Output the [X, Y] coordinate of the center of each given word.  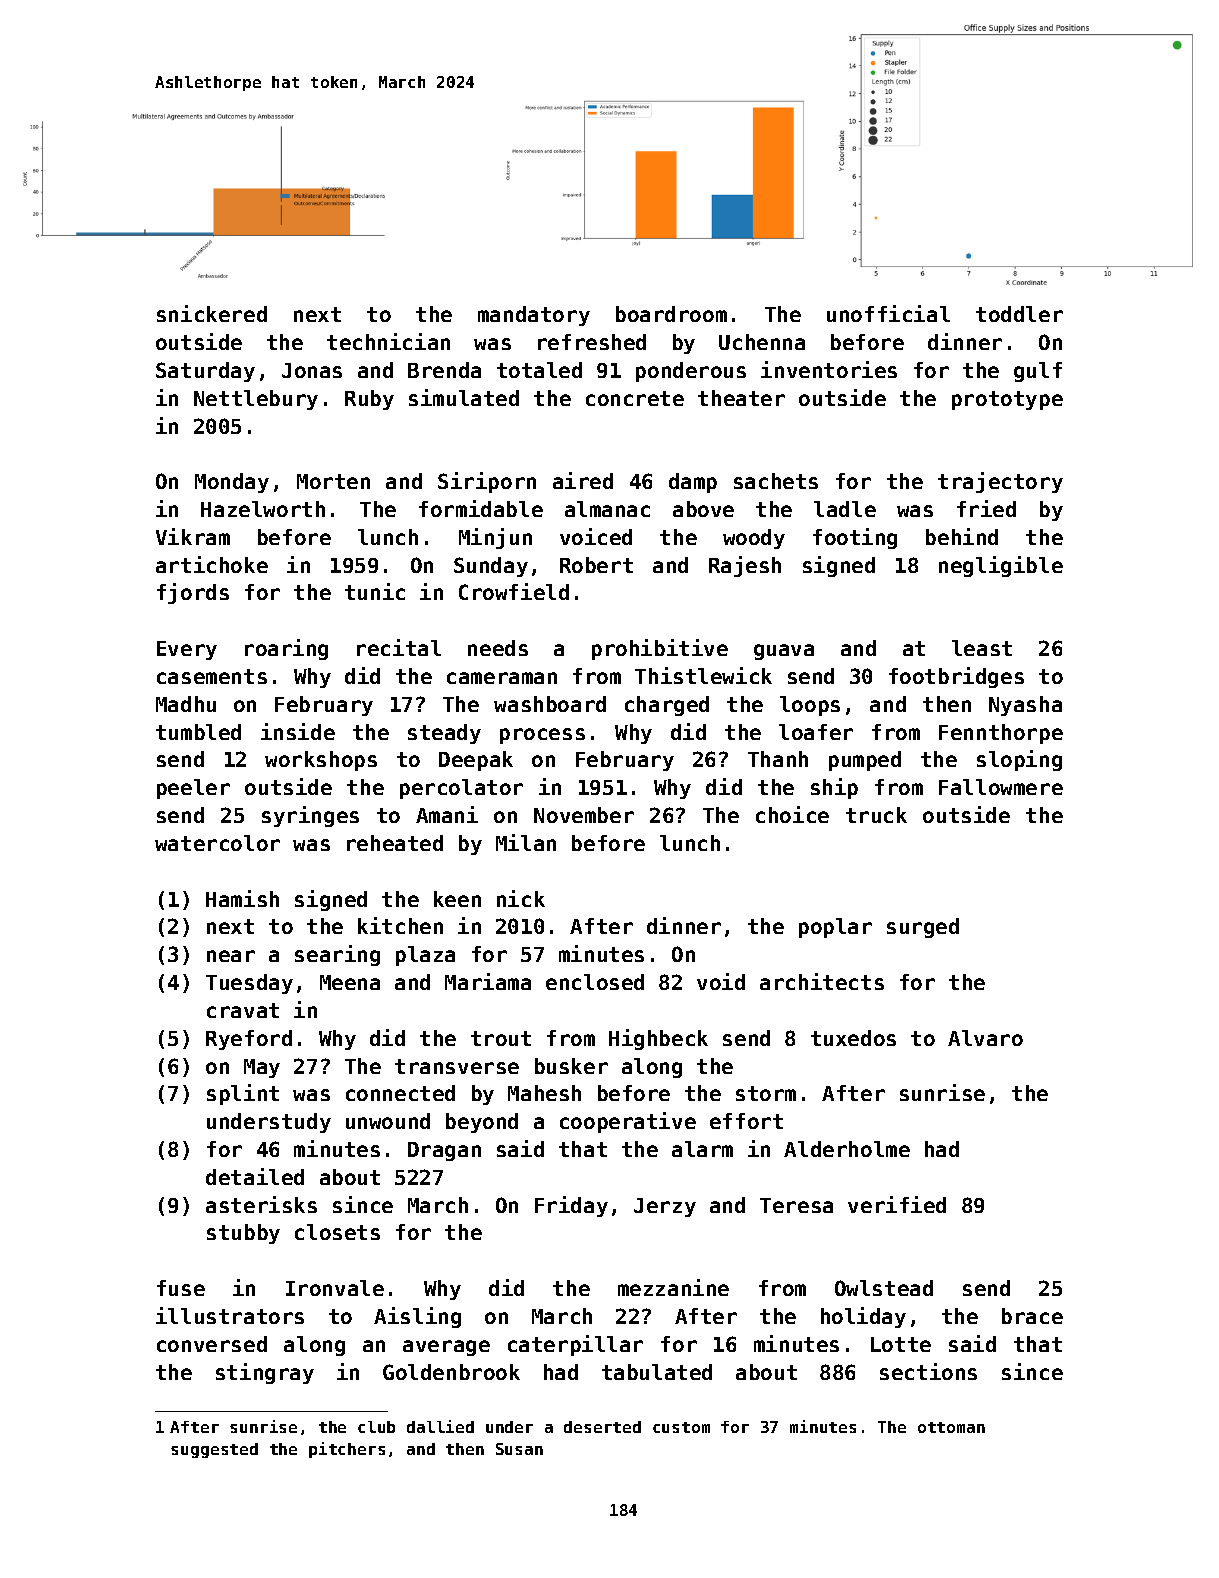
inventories [829, 369]
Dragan [444, 1151]
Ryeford [249, 1040]
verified [897, 1204]
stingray [265, 1373]
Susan [519, 1449]
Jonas [312, 370]
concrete [635, 398]
